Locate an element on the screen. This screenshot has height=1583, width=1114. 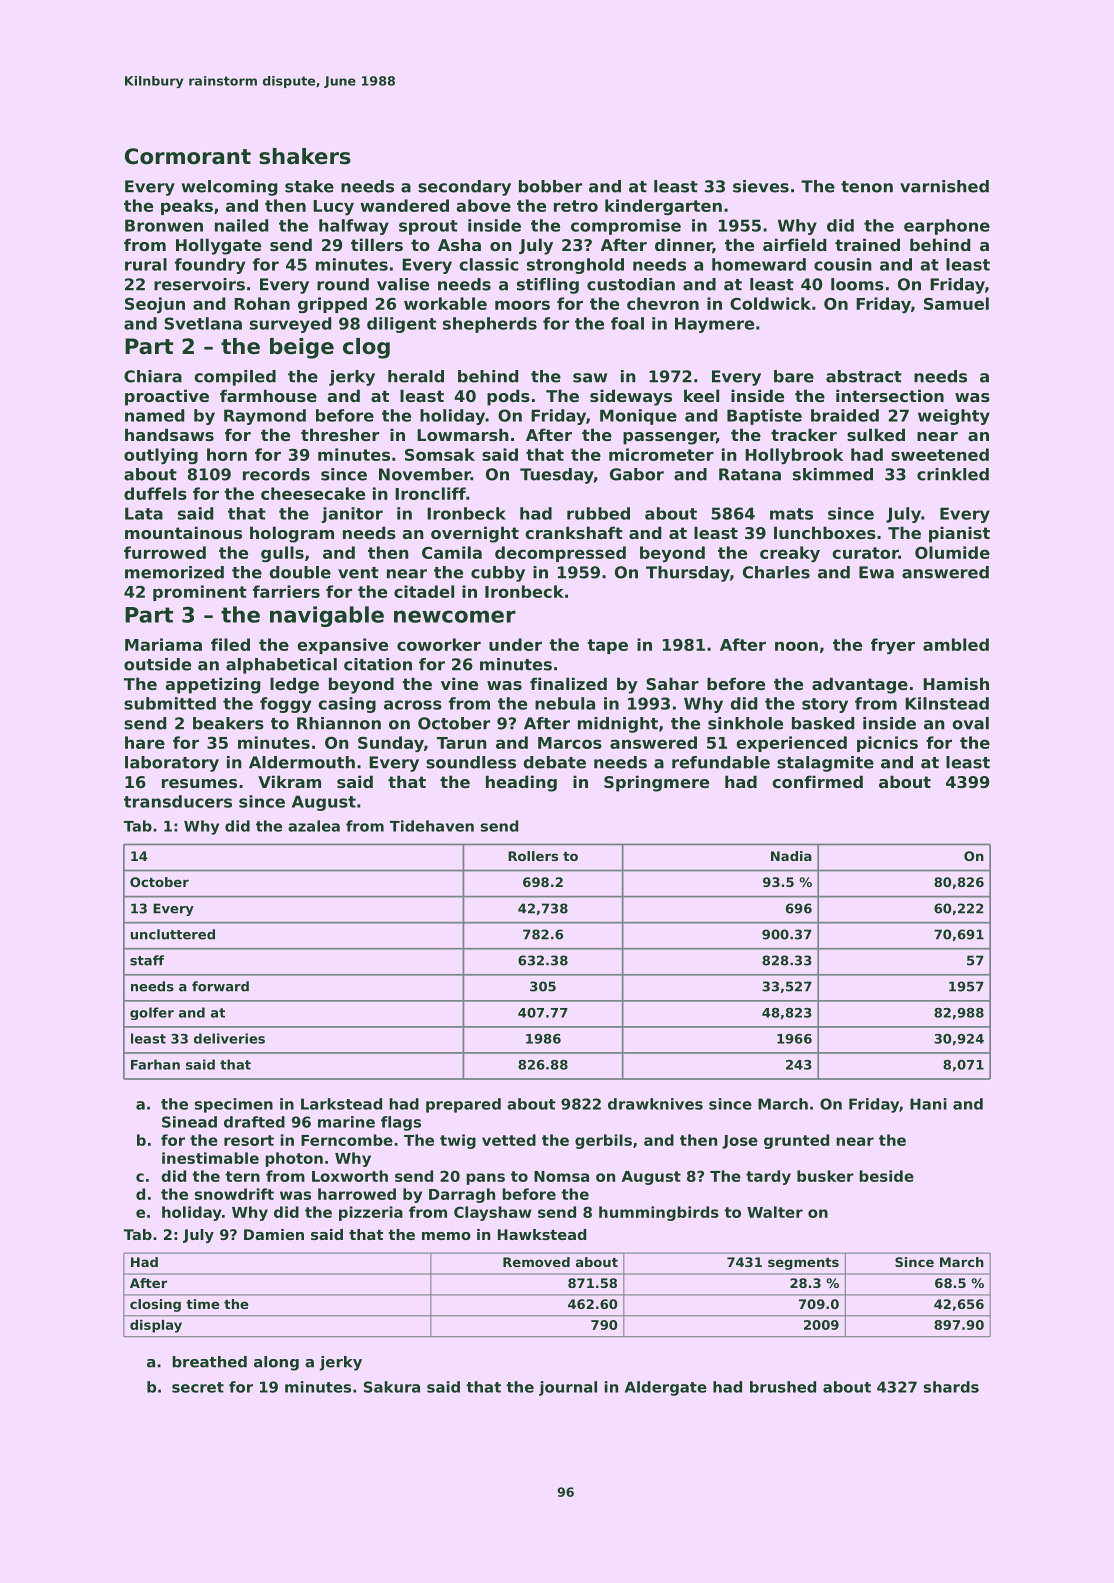
display is located at coordinates (156, 1326).
